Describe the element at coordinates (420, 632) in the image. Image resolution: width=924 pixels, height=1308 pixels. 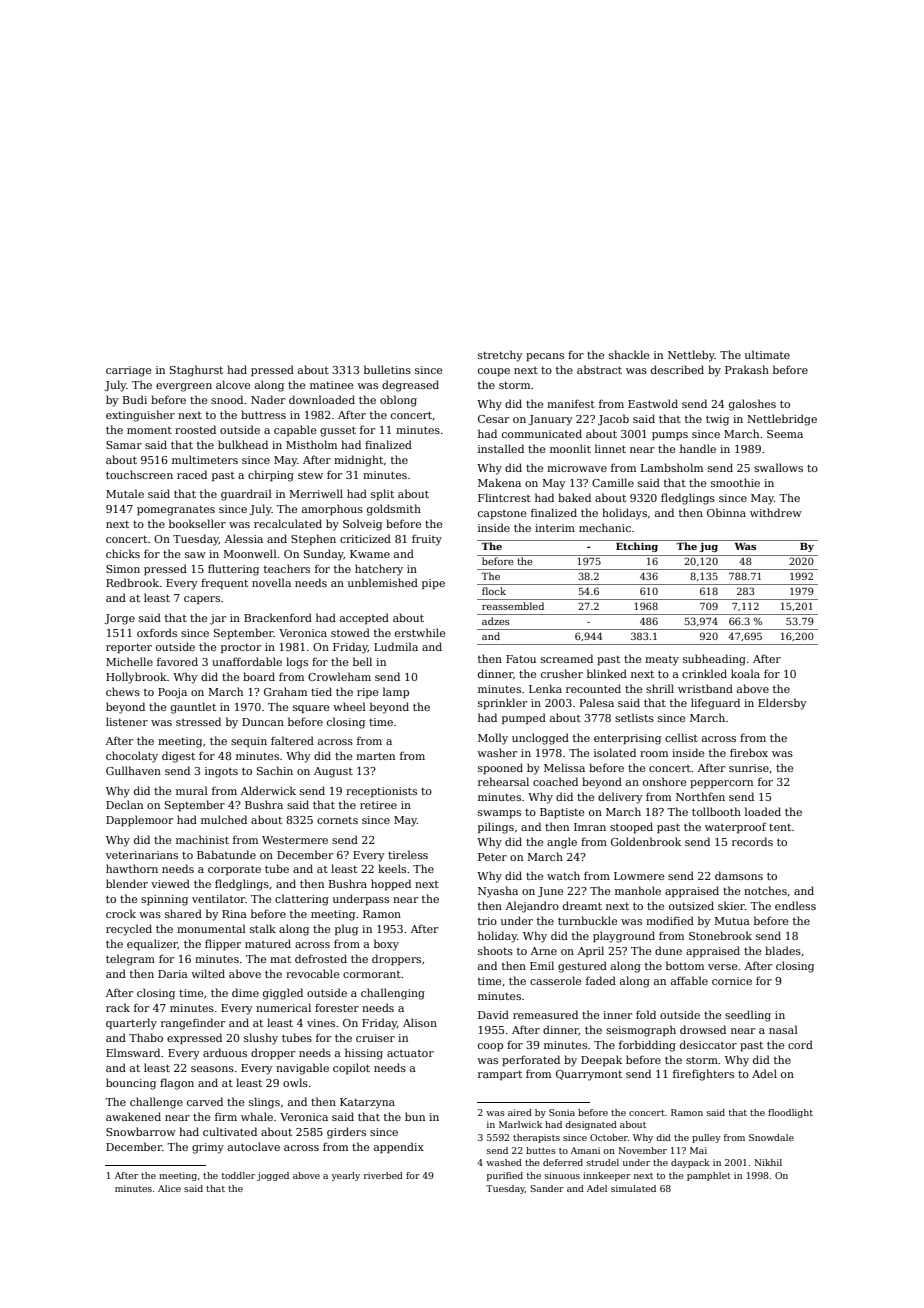
I see `erstwhile` at that location.
